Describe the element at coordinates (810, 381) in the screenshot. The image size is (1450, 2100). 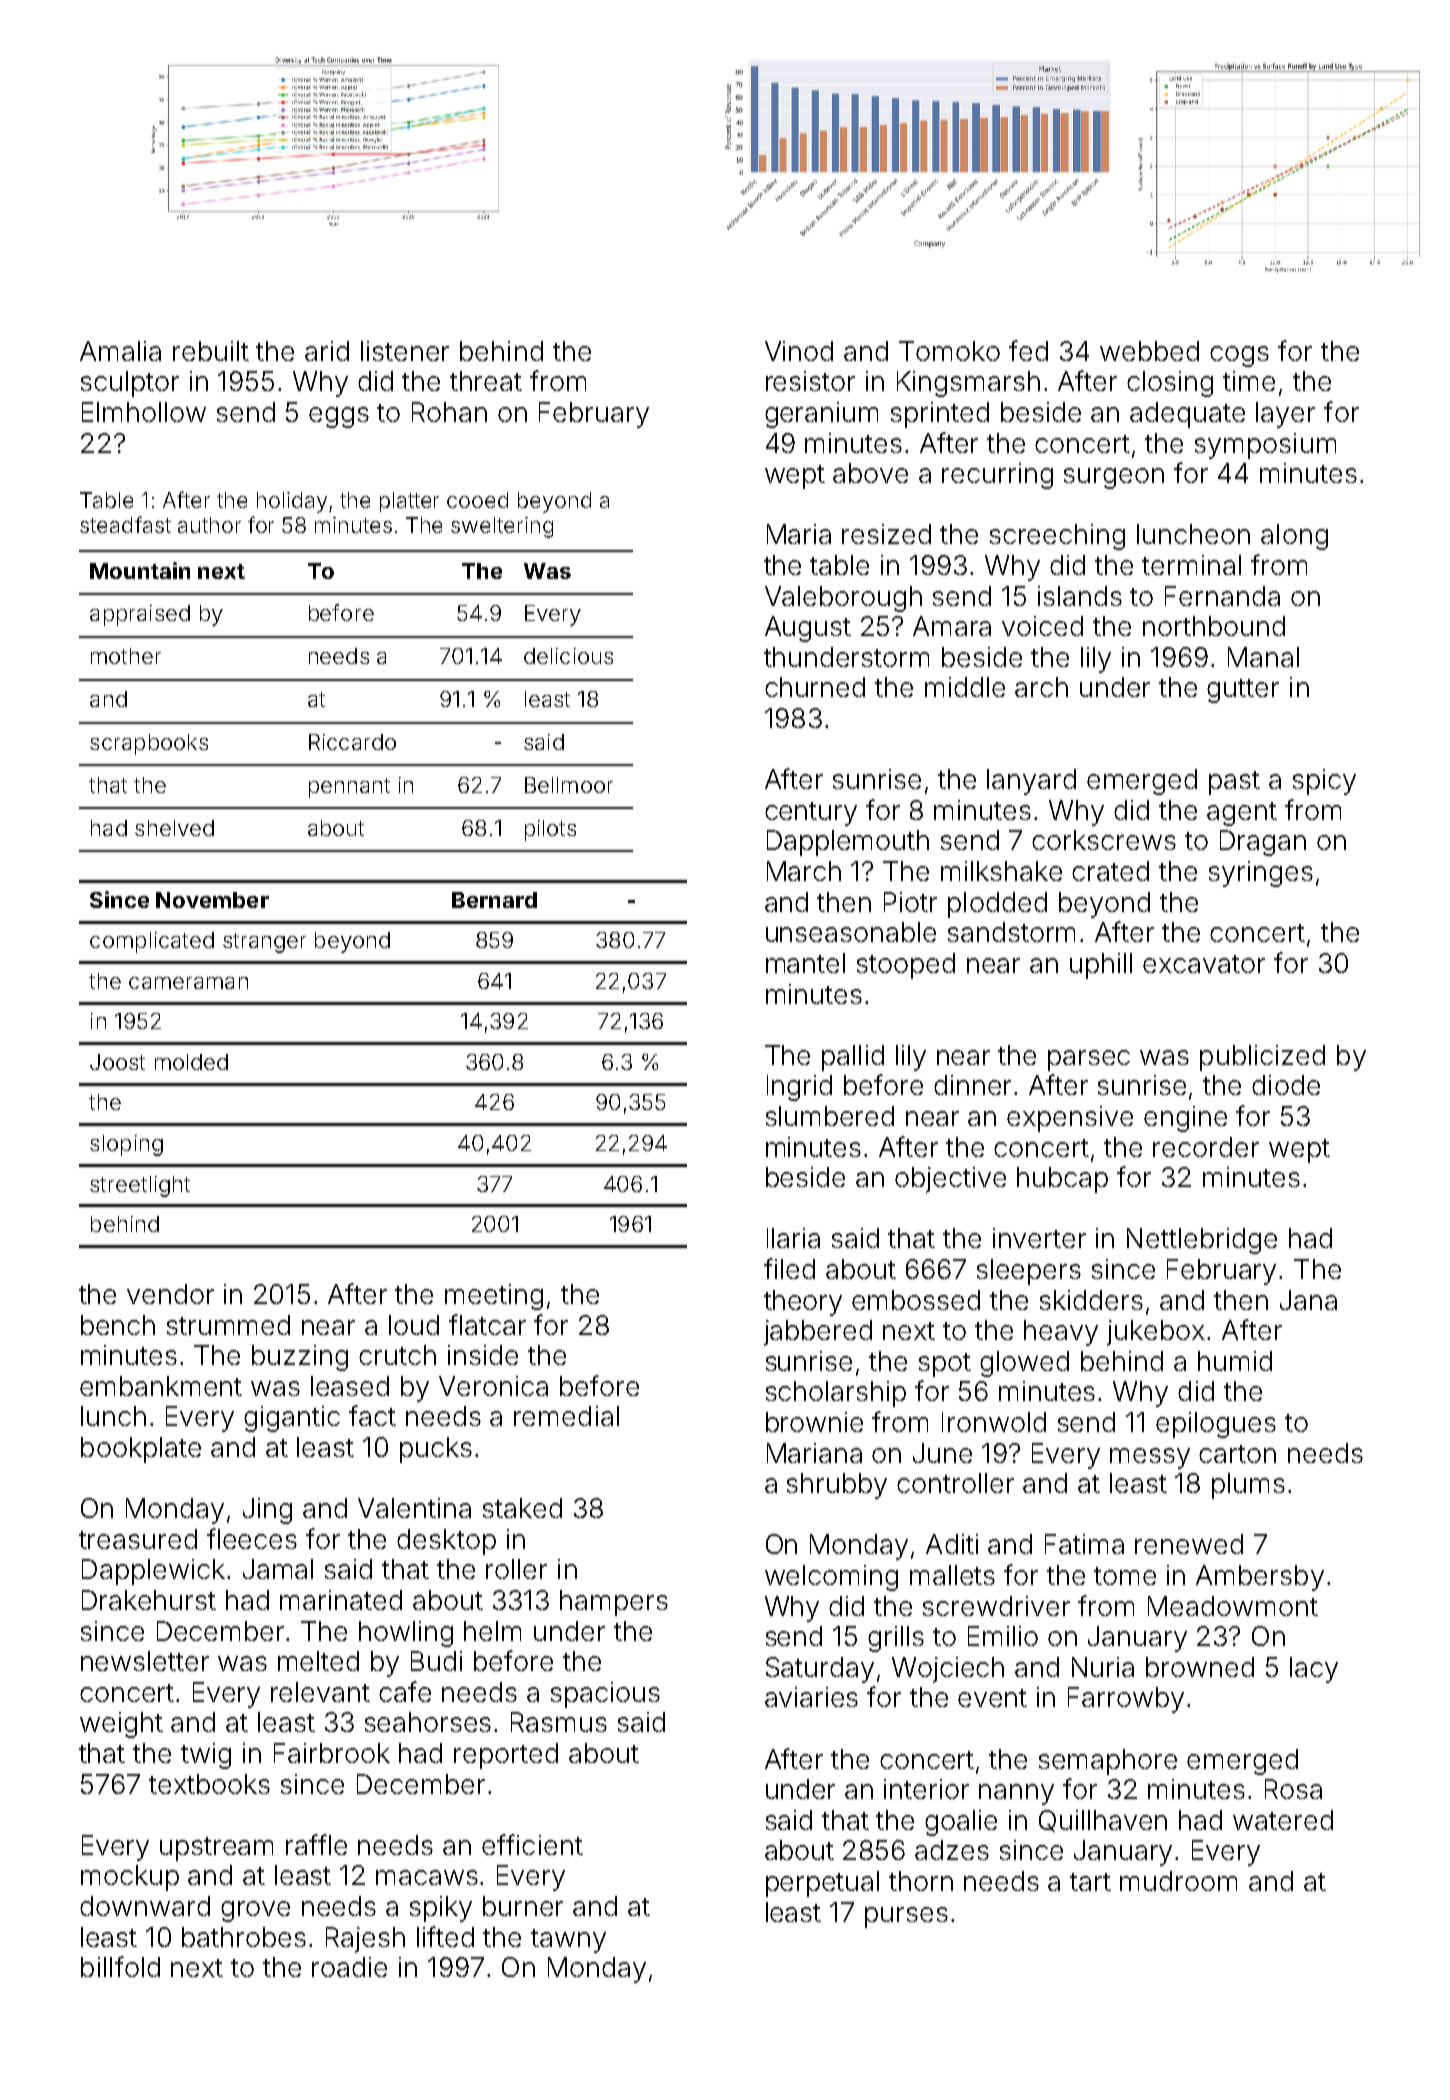
I see `resistor` at that location.
